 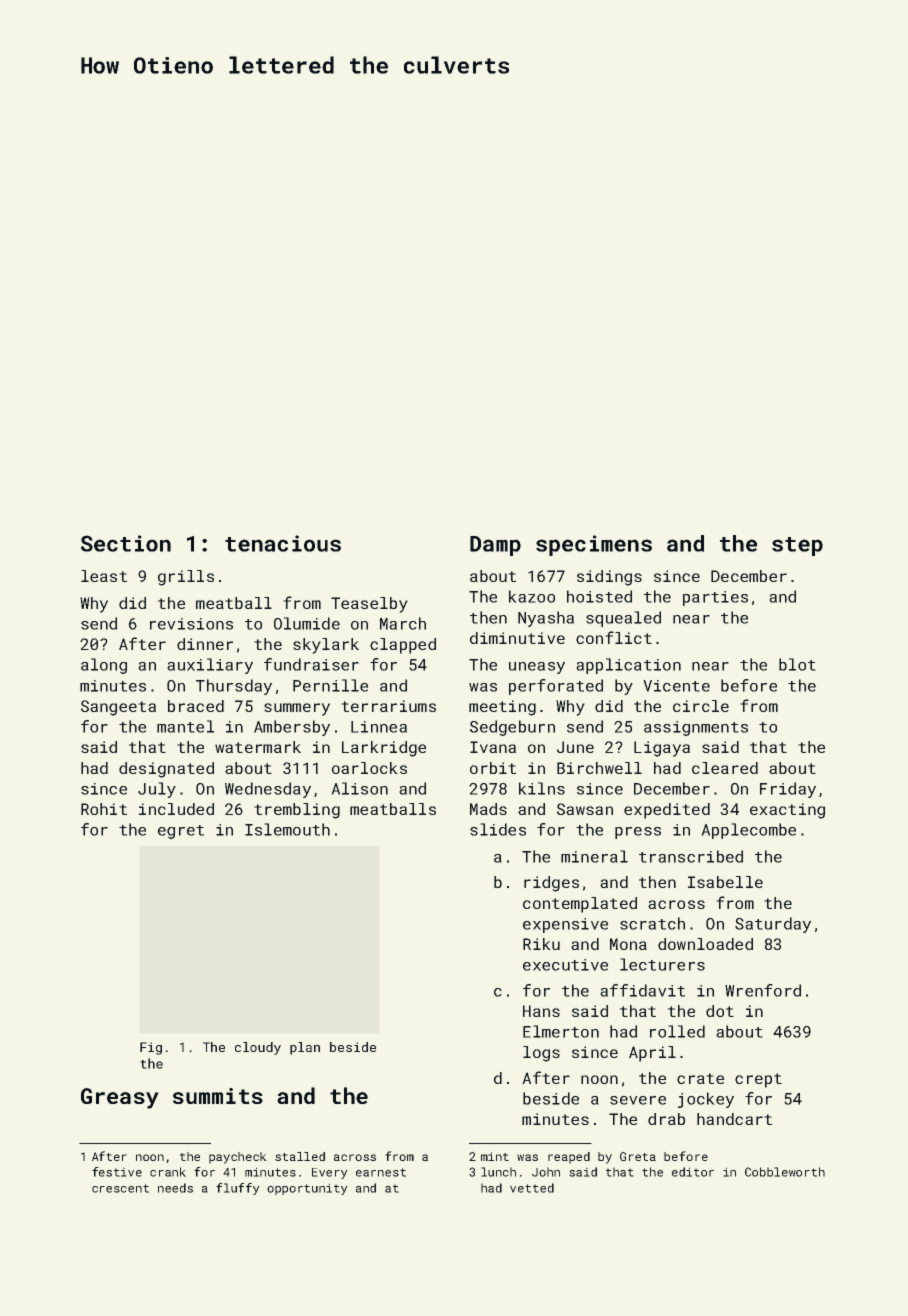 I want to click on braced, so click(x=196, y=706).
